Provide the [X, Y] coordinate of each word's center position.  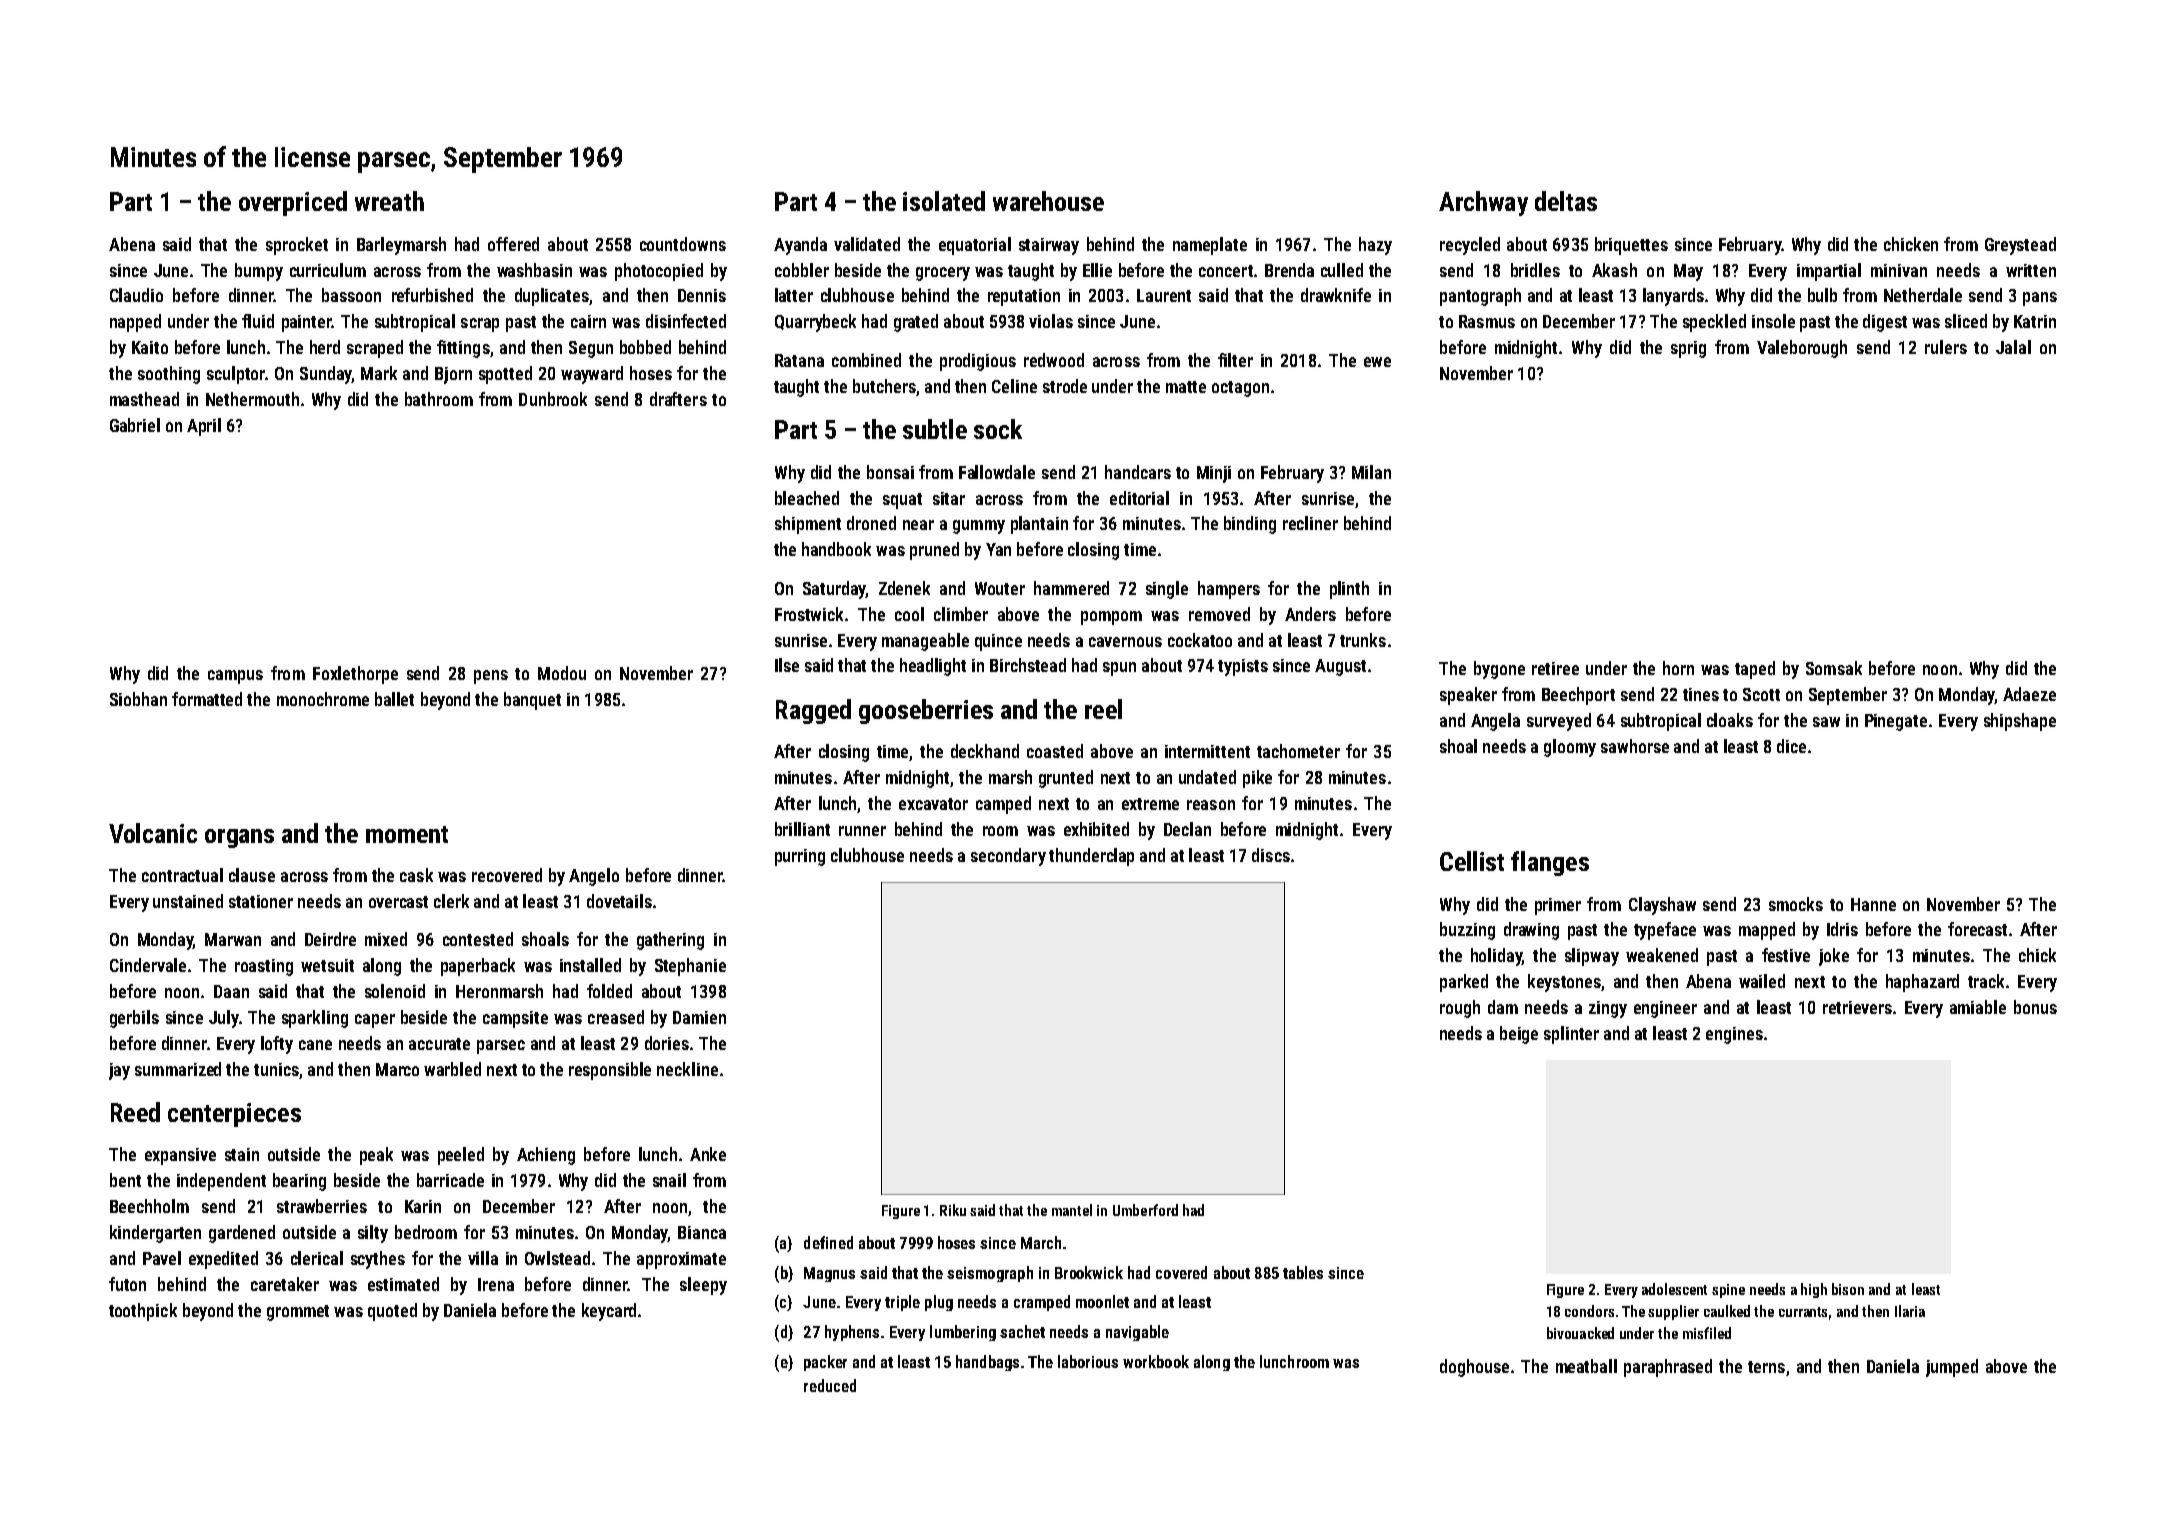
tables [1303, 1272]
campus [235, 677]
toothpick [143, 1312]
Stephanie [690, 967]
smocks [1796, 904]
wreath [389, 201]
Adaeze [2029, 694]
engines [1734, 1035]
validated [867, 244]
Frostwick [809, 614]
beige [1519, 1035]
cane [315, 1045]
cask [416, 875]
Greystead [2020, 246]
